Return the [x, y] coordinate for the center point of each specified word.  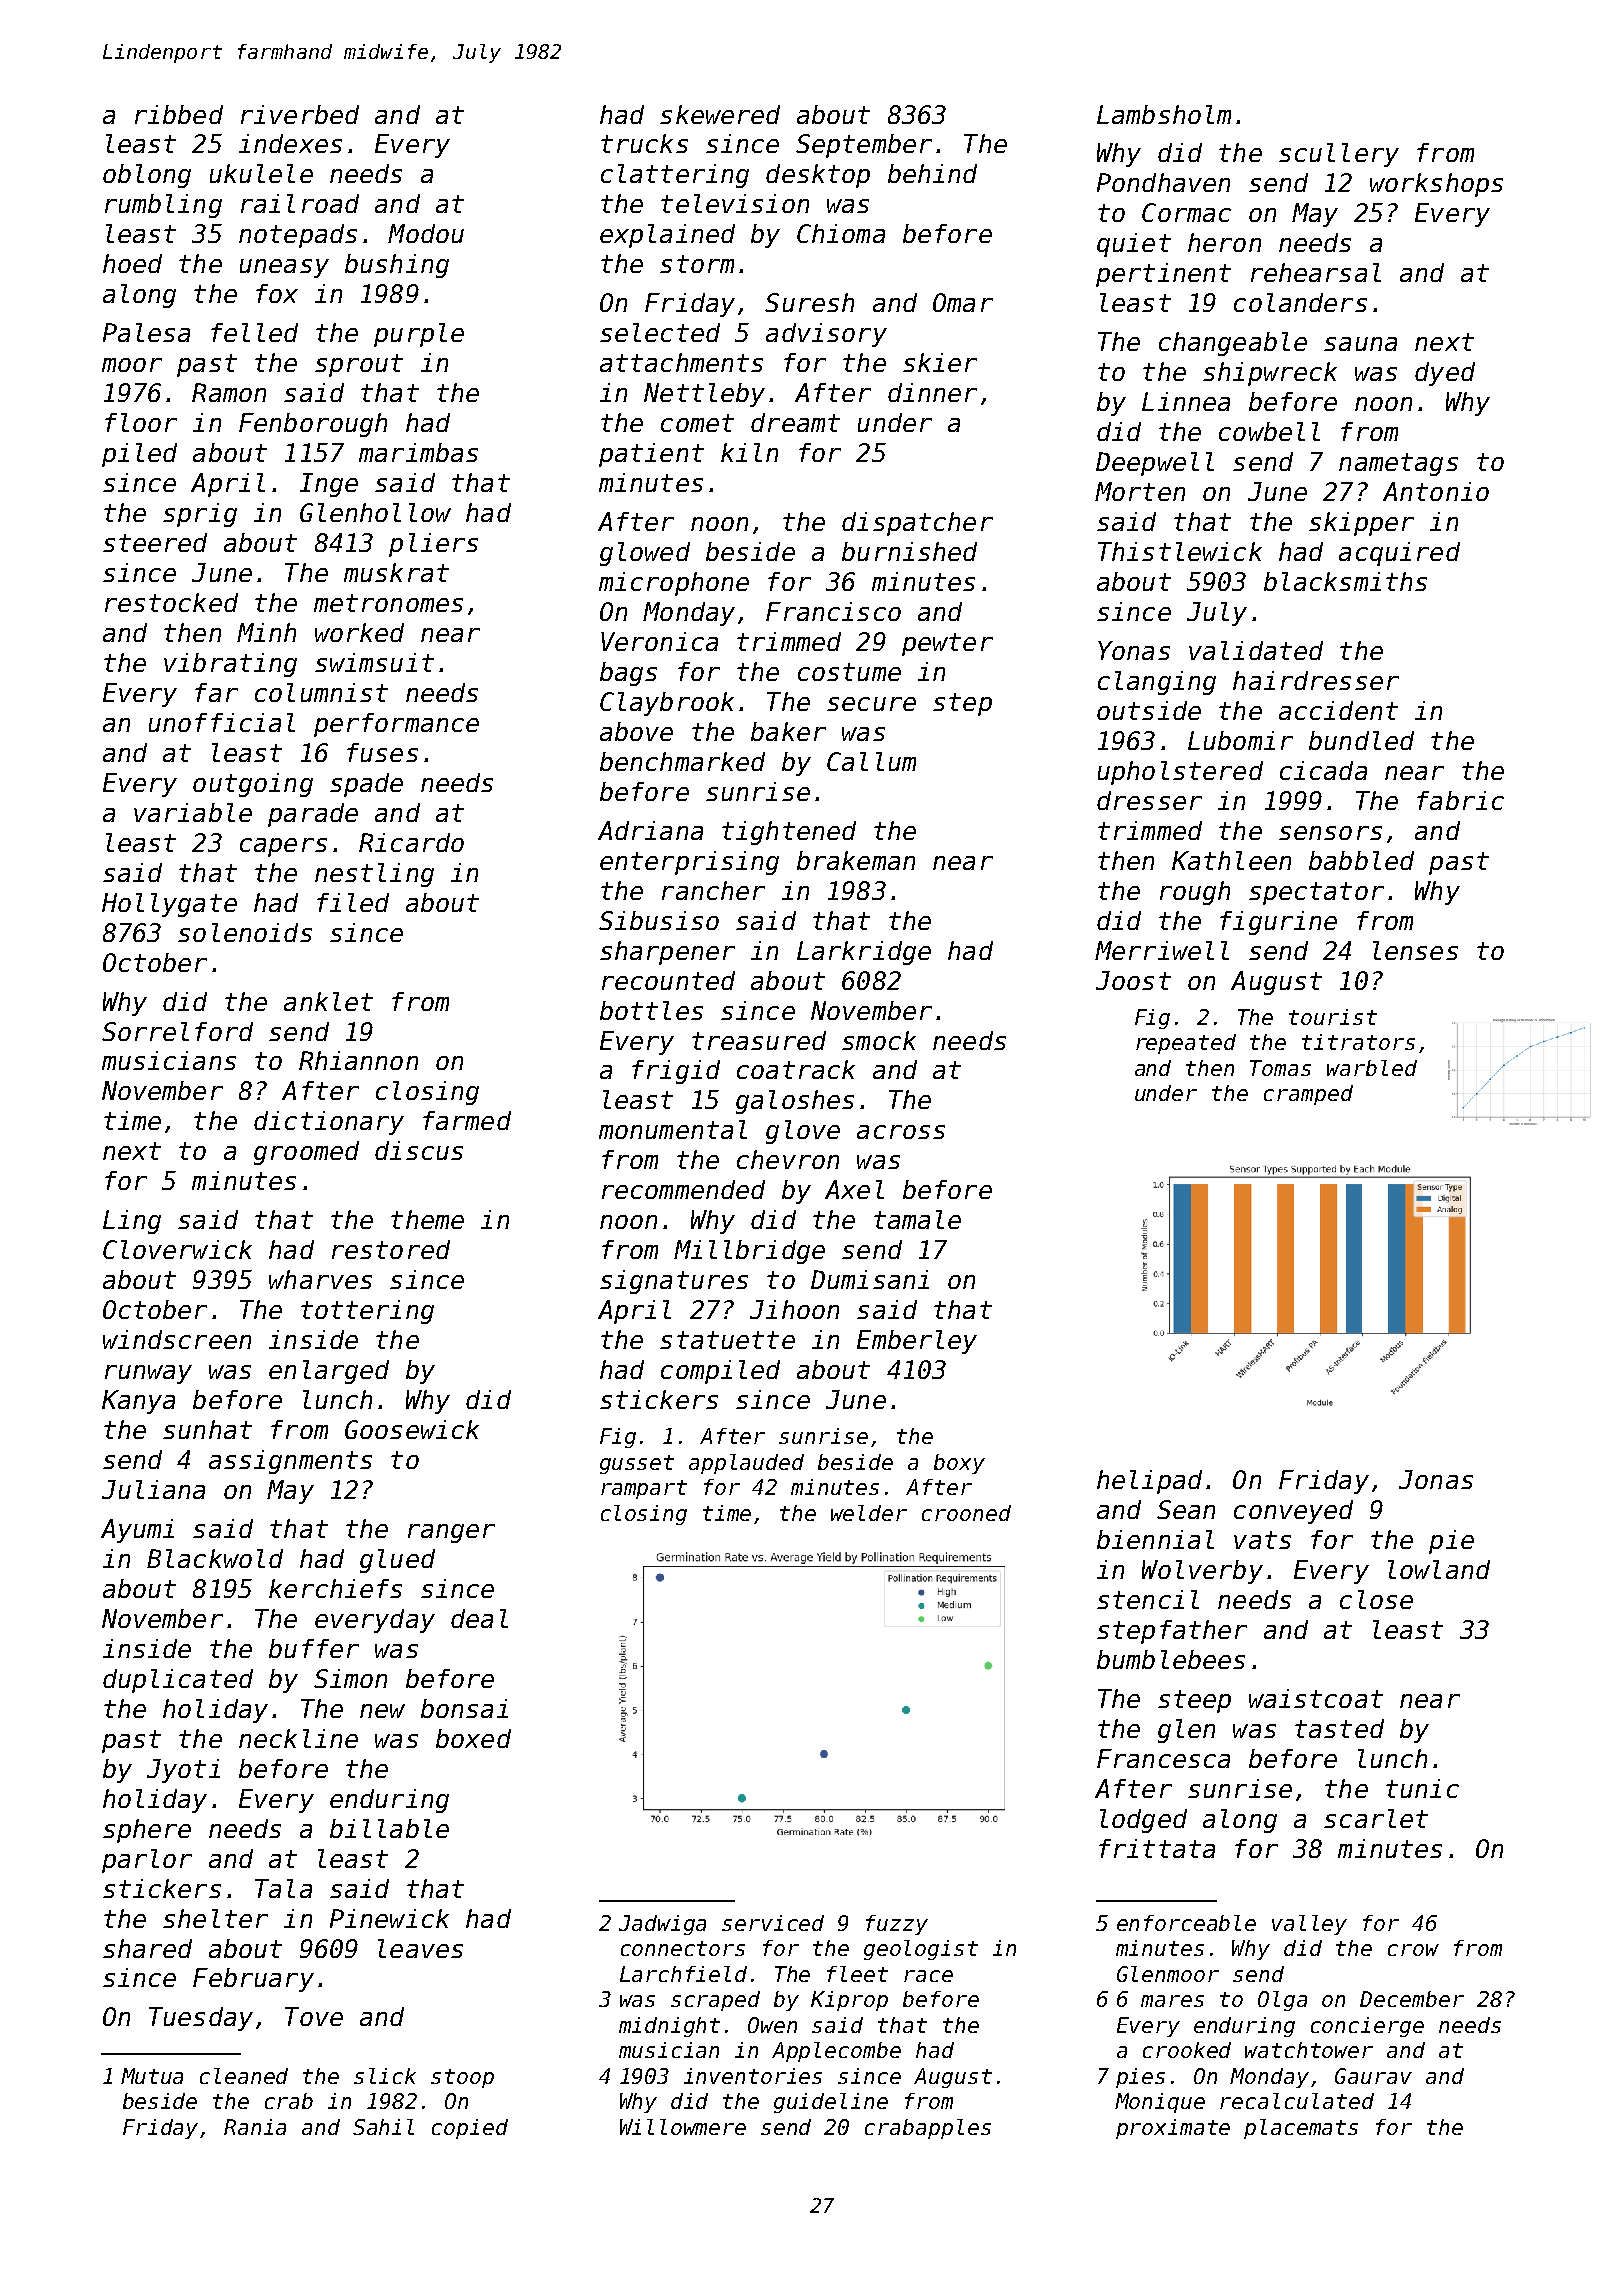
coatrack [796, 1069]
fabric [1460, 800]
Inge [329, 485]
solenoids [245, 932]
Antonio [1436, 491]
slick [385, 2076]
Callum [871, 761]
